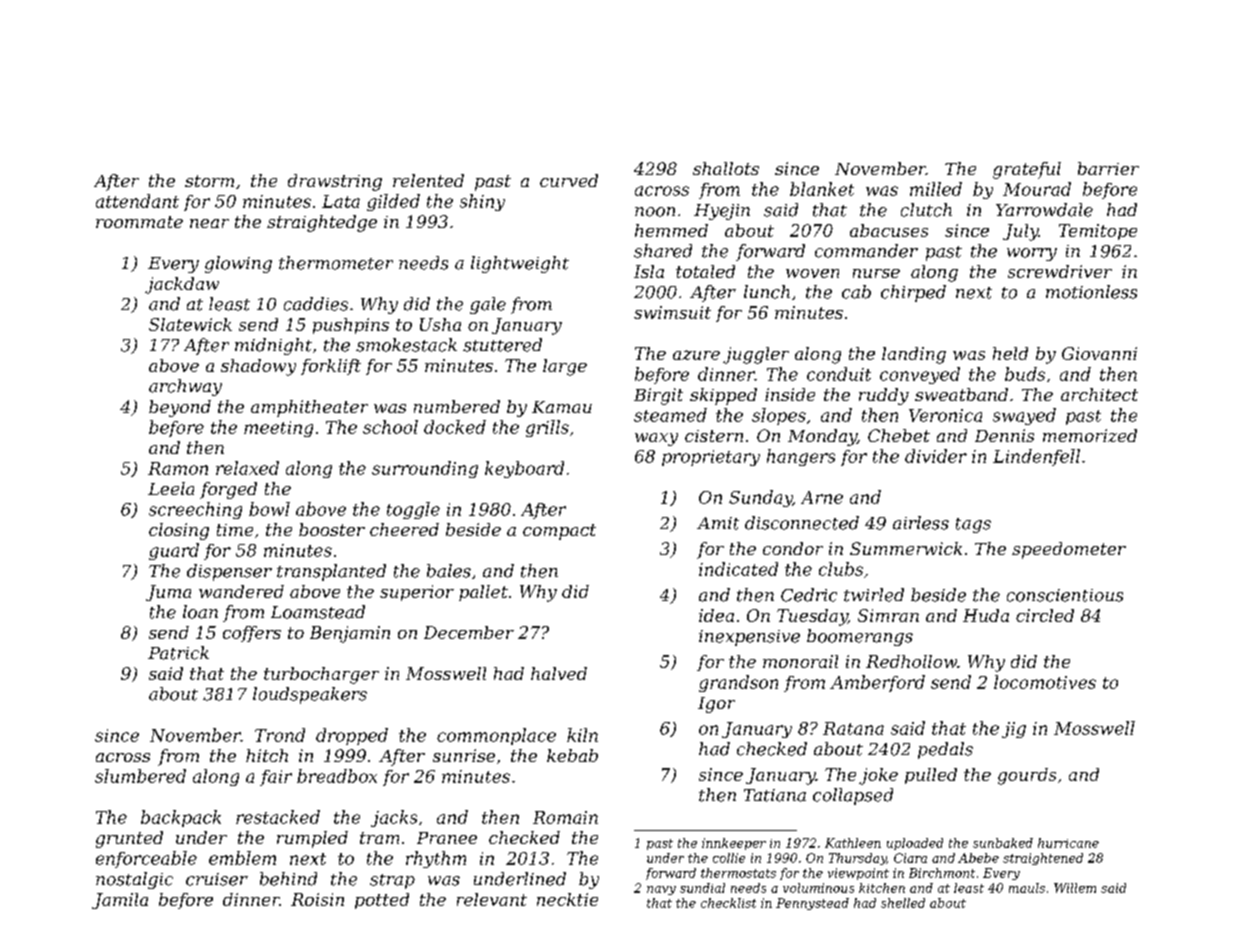 The width and height of the screenshot is (1233, 952). Describe the element at coordinates (482, 202) in the screenshot. I see `shiny` at that location.
